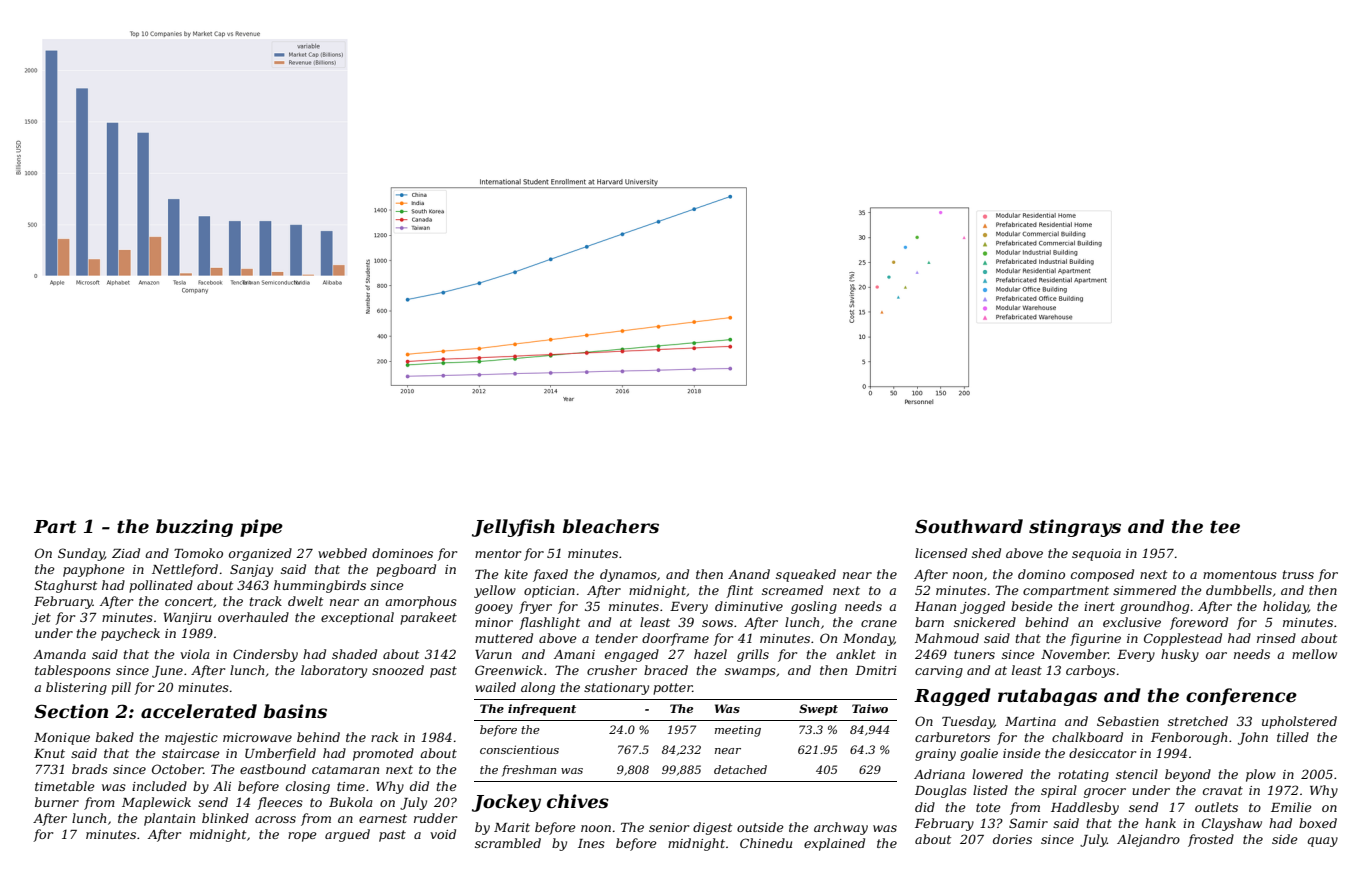 This screenshot has height=887, width=1372. I want to click on scrambled, so click(508, 843).
